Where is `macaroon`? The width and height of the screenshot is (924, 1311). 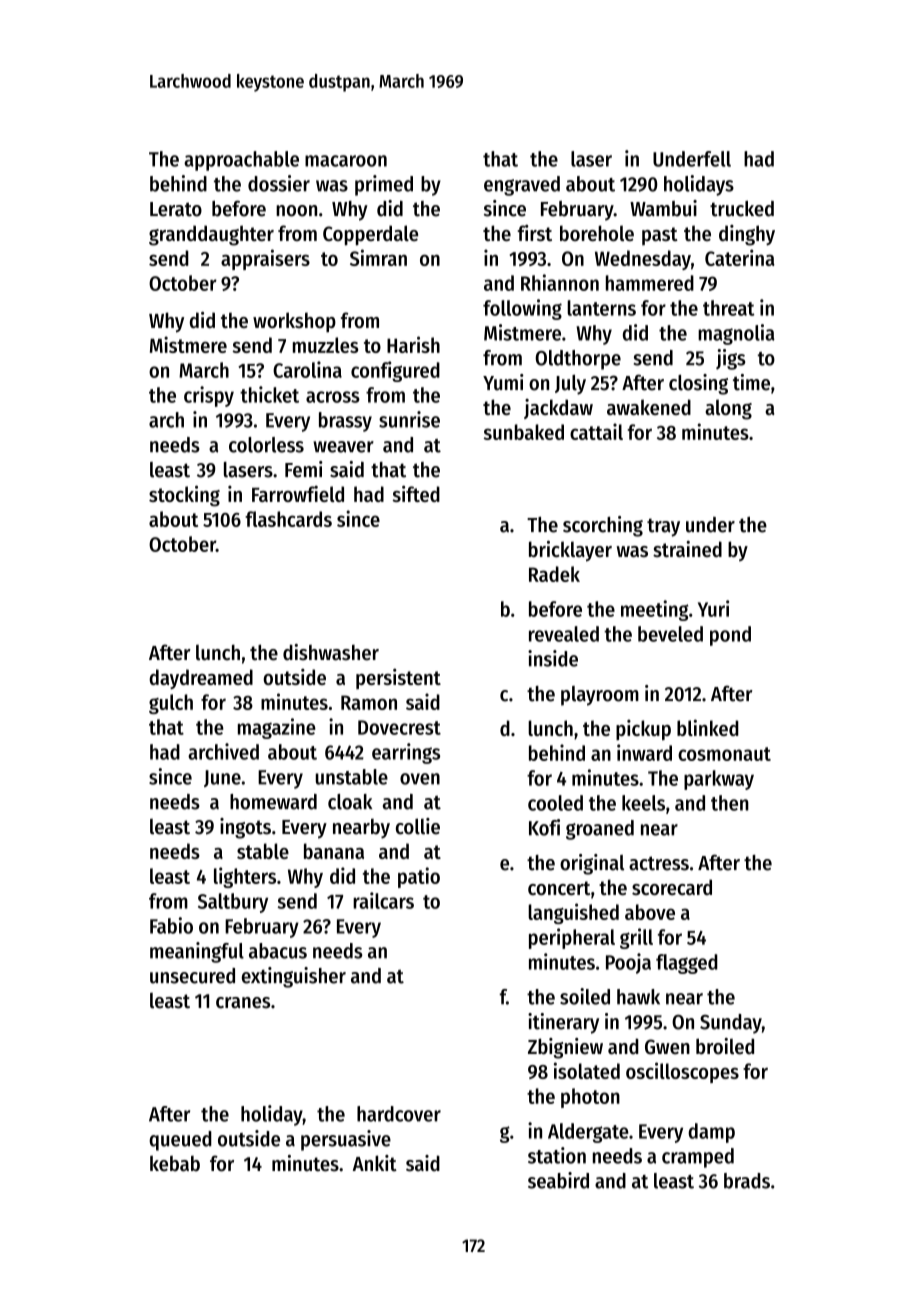 macaroon is located at coordinates (346, 161).
